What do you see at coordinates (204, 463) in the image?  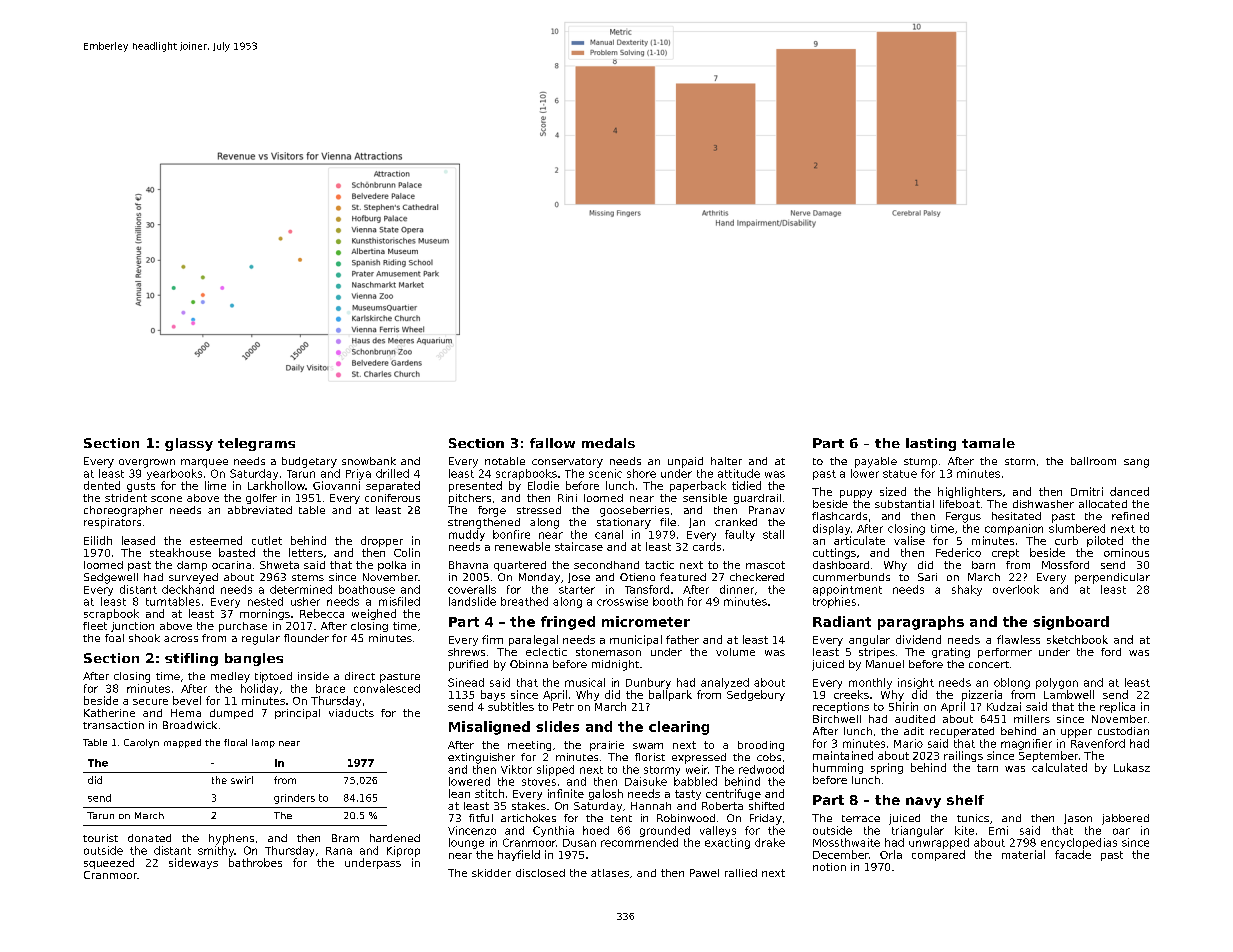 I see `marquee` at bounding box center [204, 463].
